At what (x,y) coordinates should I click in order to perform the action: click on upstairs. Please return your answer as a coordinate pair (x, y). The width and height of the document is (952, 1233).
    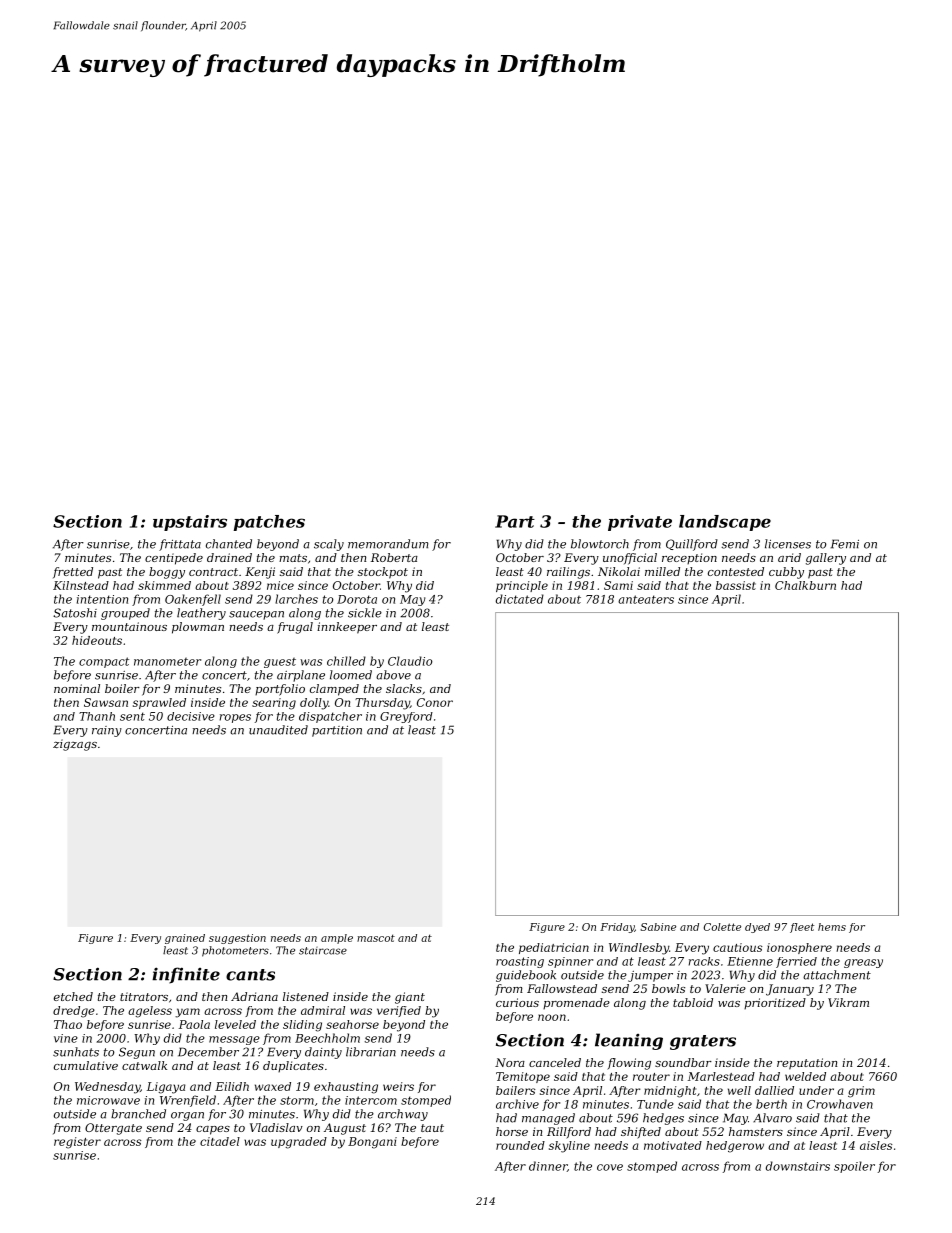
    Looking at the image, I should click on (190, 523).
